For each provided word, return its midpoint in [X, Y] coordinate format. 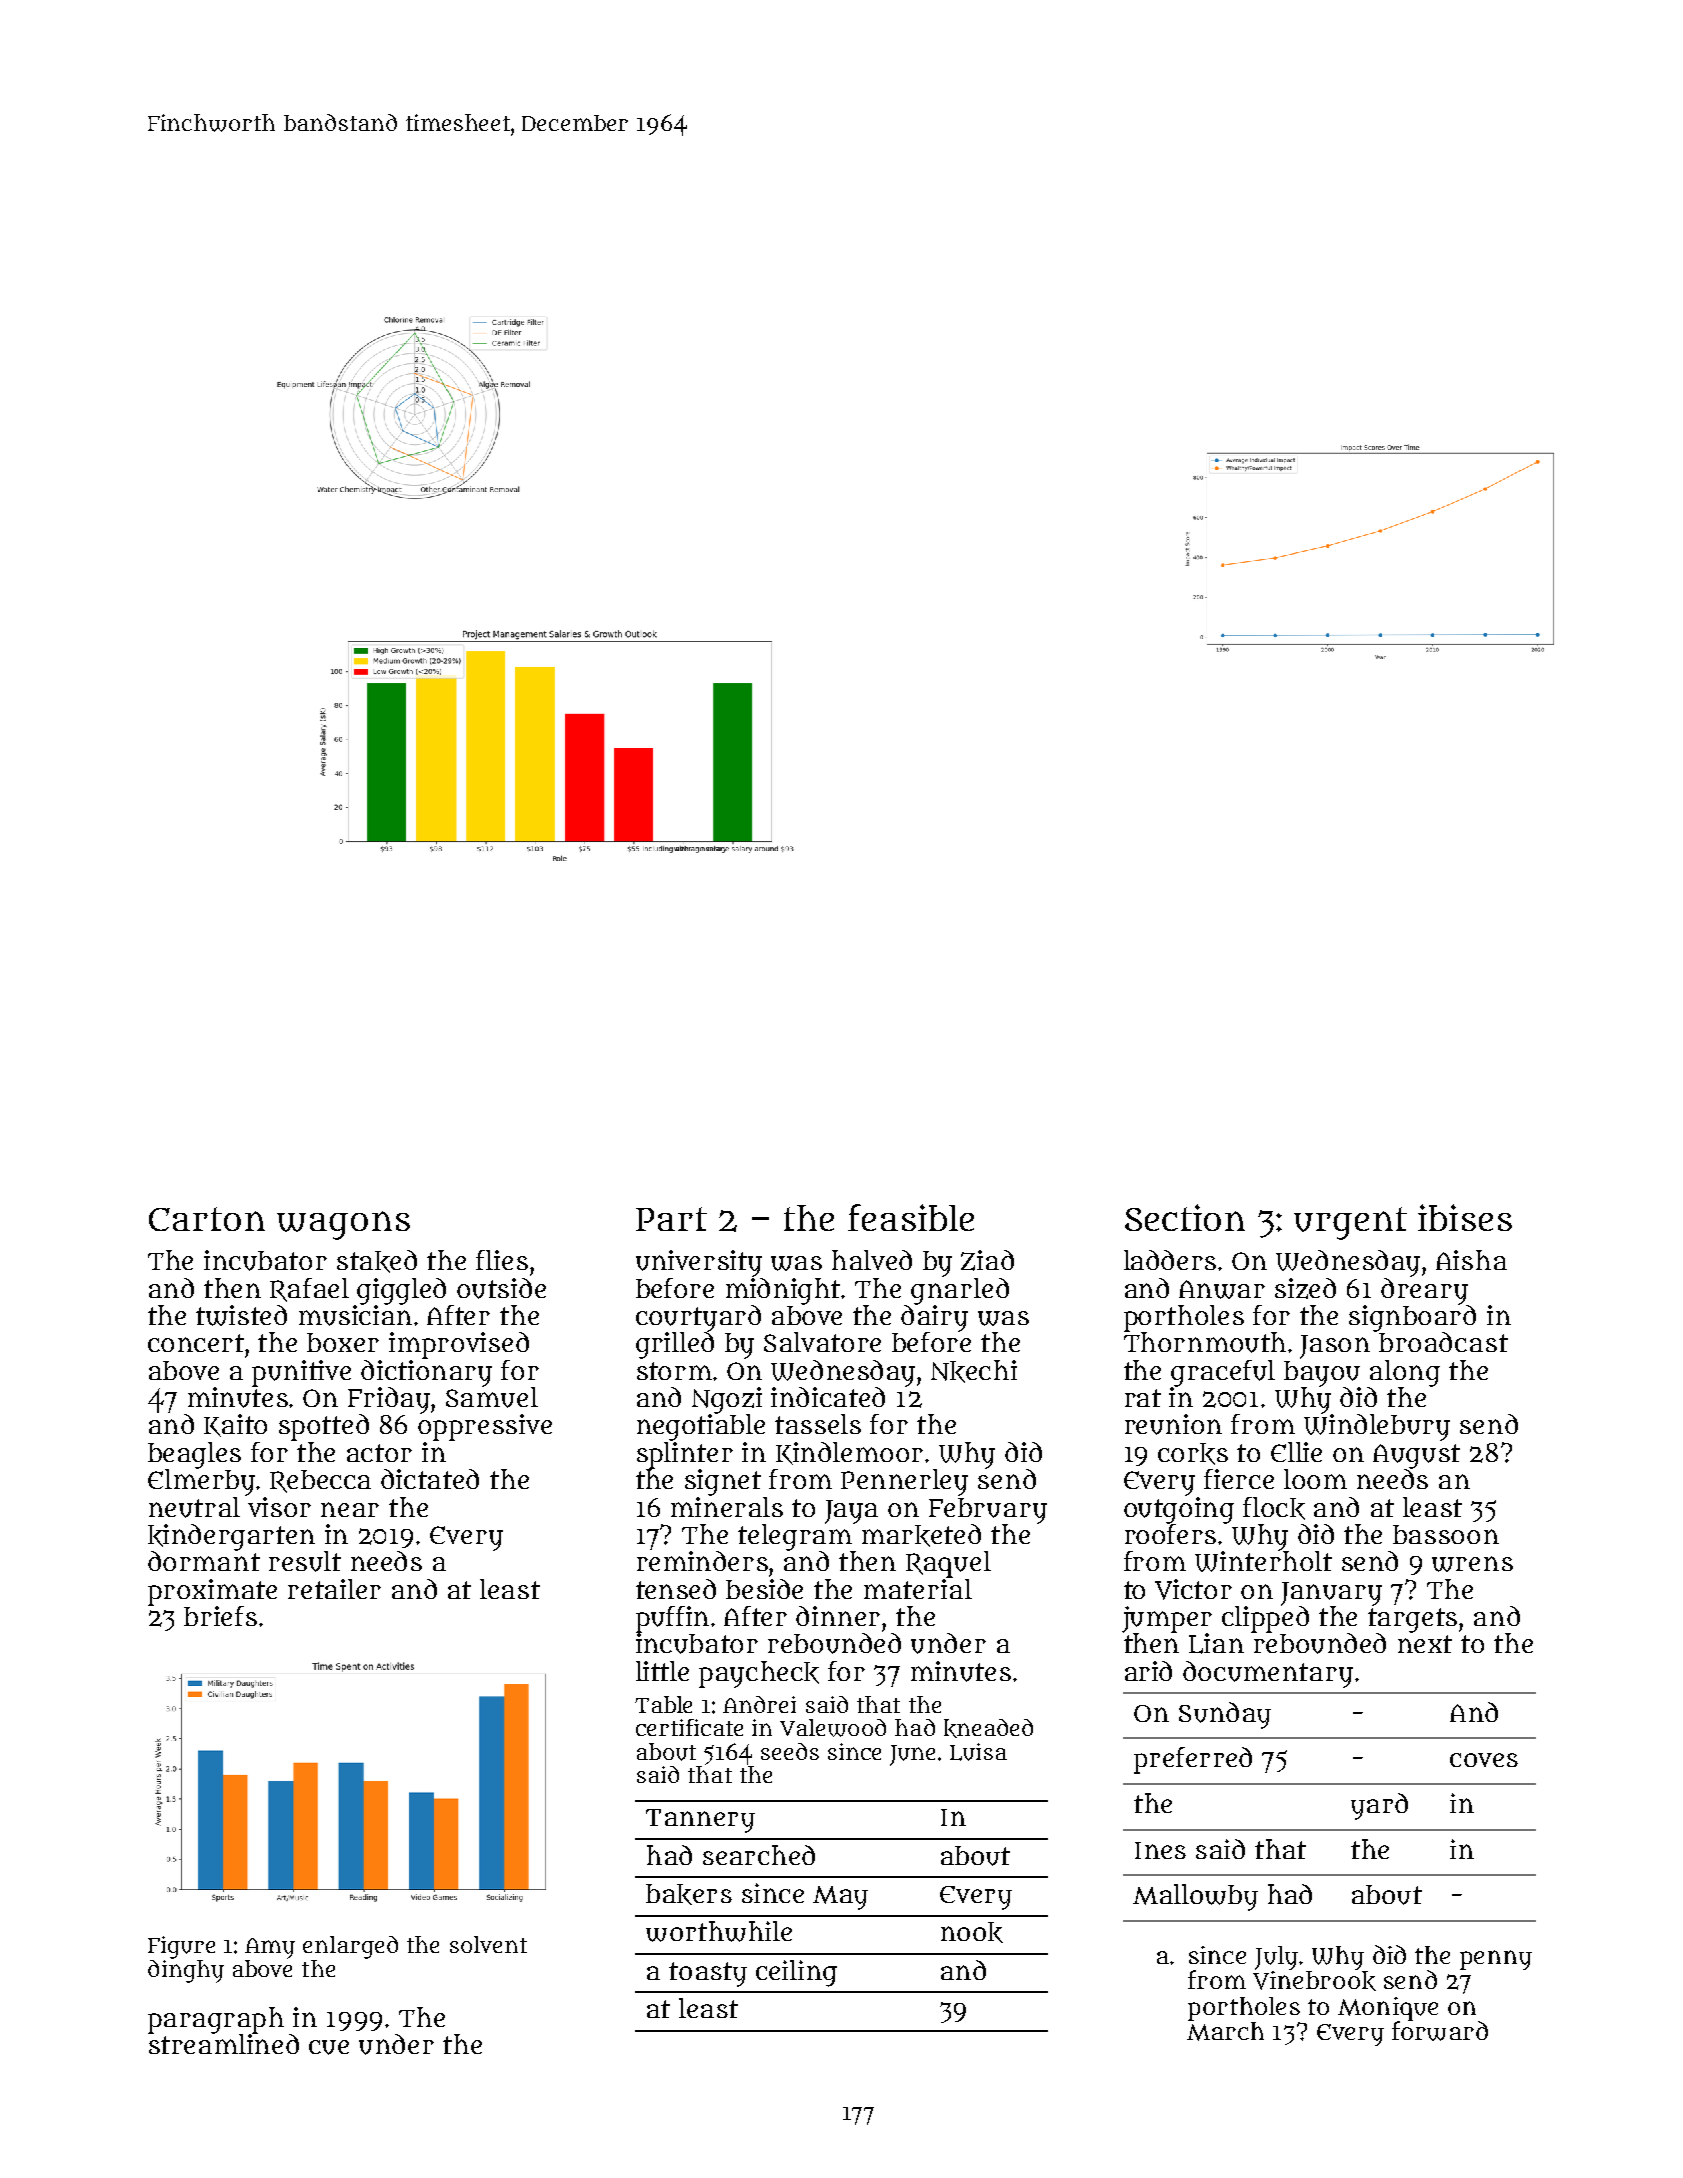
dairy [934, 1318]
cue [329, 2047]
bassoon [1446, 1534]
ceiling [796, 1973]
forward [1440, 2031]
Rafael [309, 1290]
